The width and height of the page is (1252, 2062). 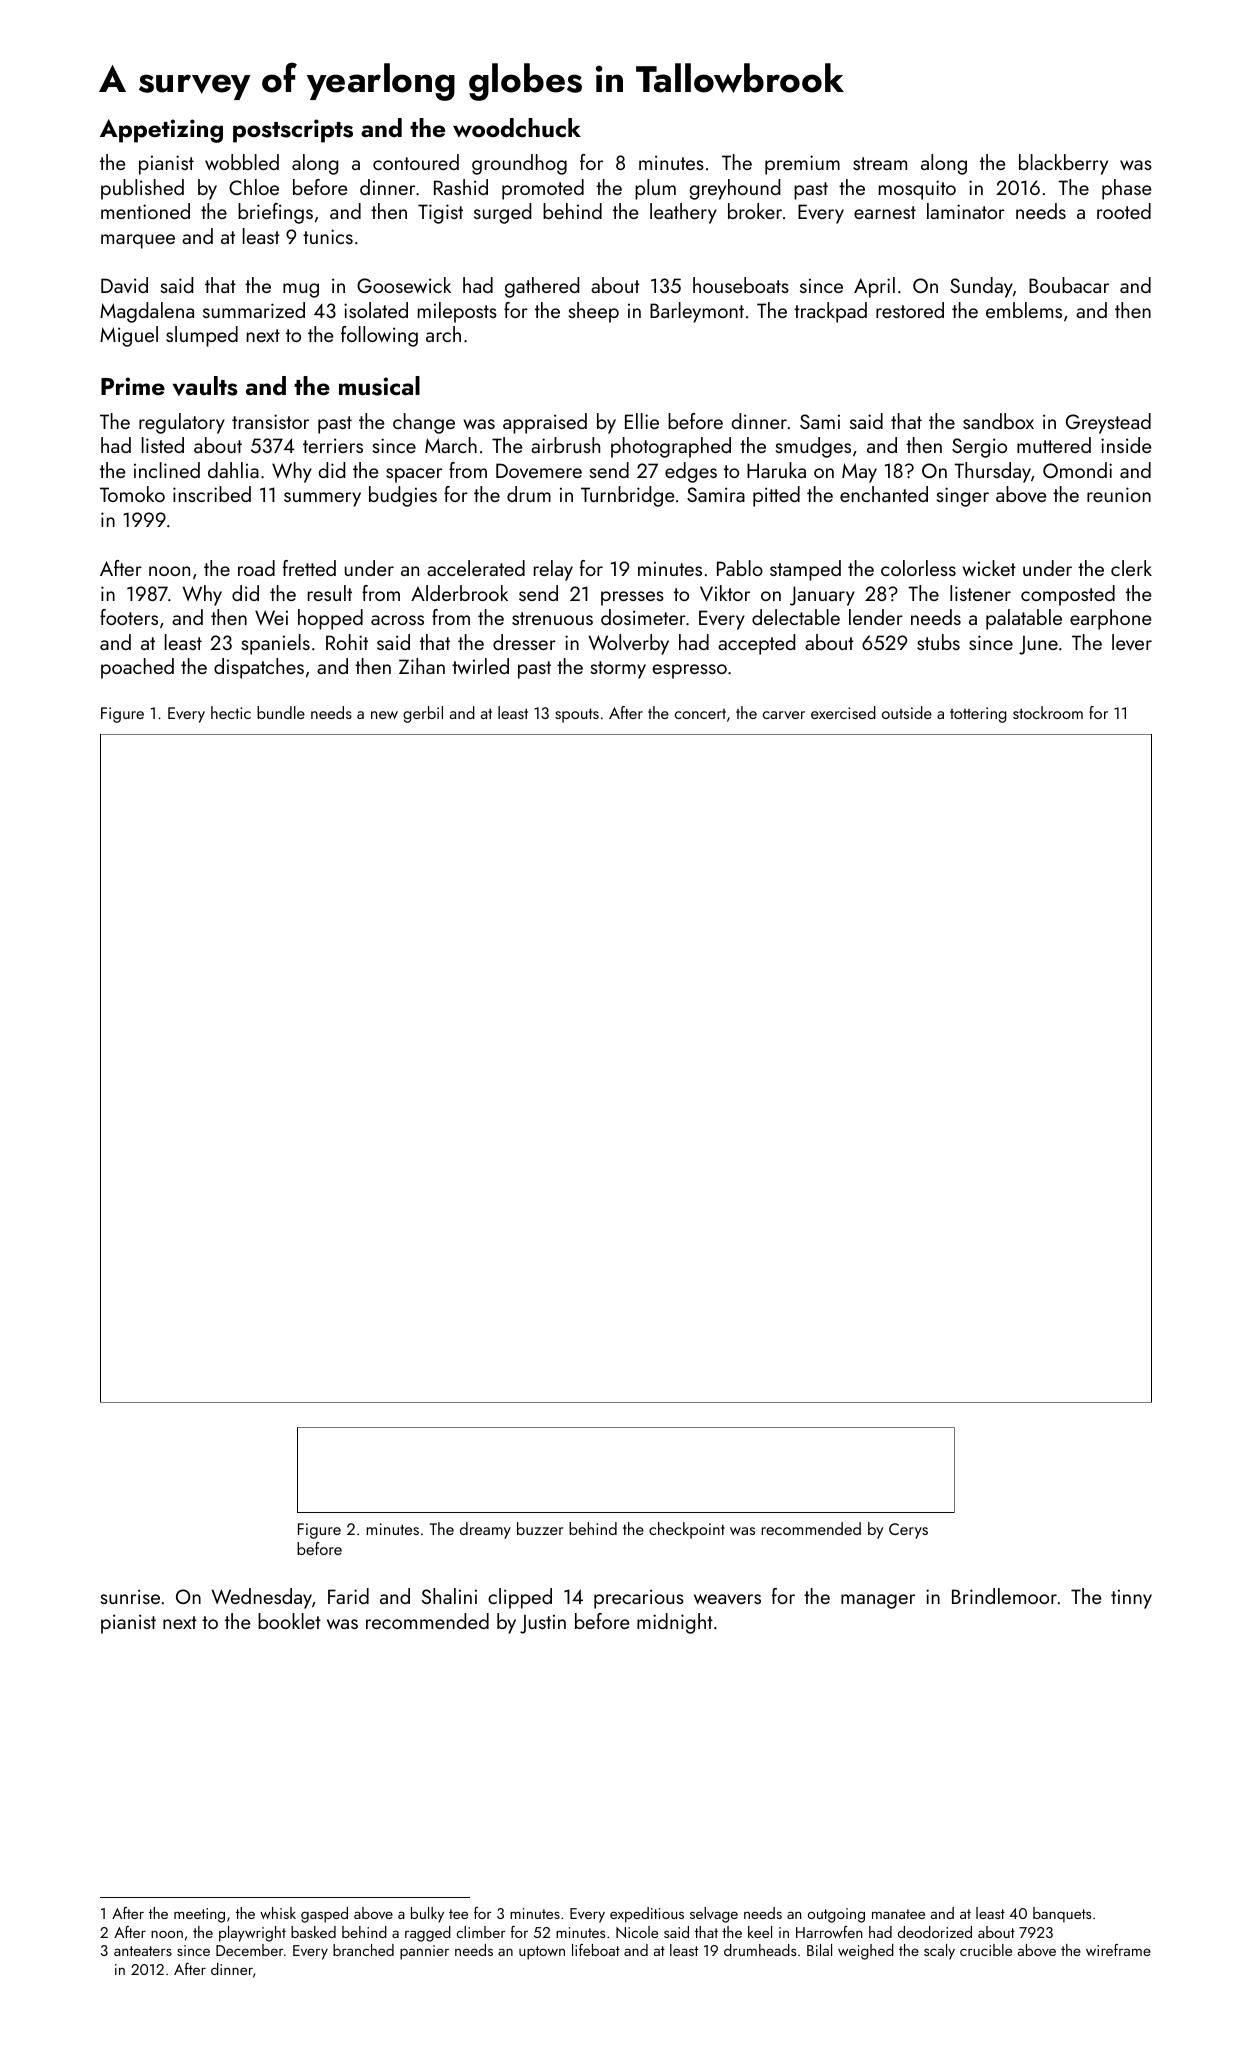 What do you see at coordinates (908, 1531) in the page?
I see `Cerys` at bounding box center [908, 1531].
